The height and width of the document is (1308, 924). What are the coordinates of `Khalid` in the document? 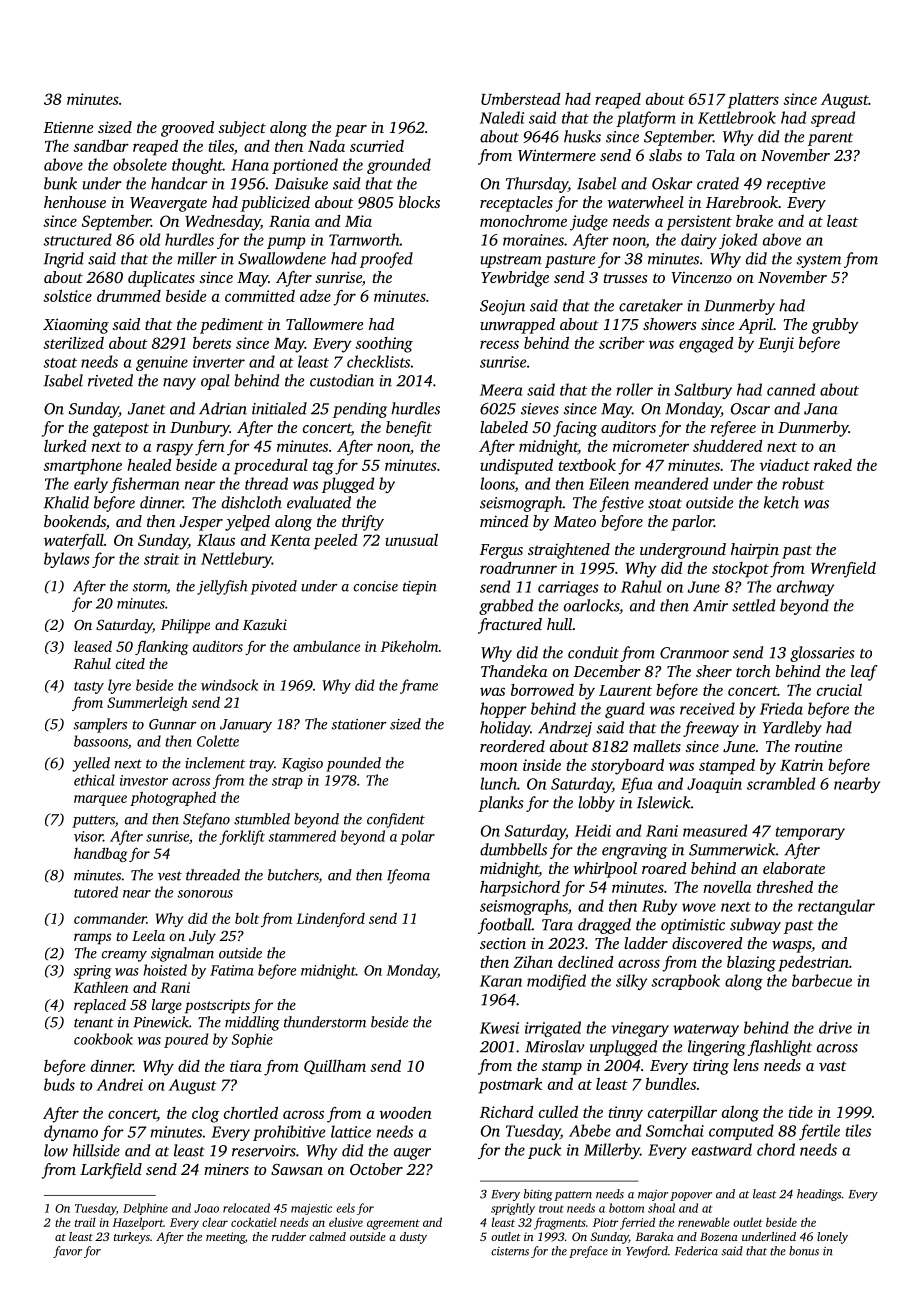 It's located at (66, 502).
